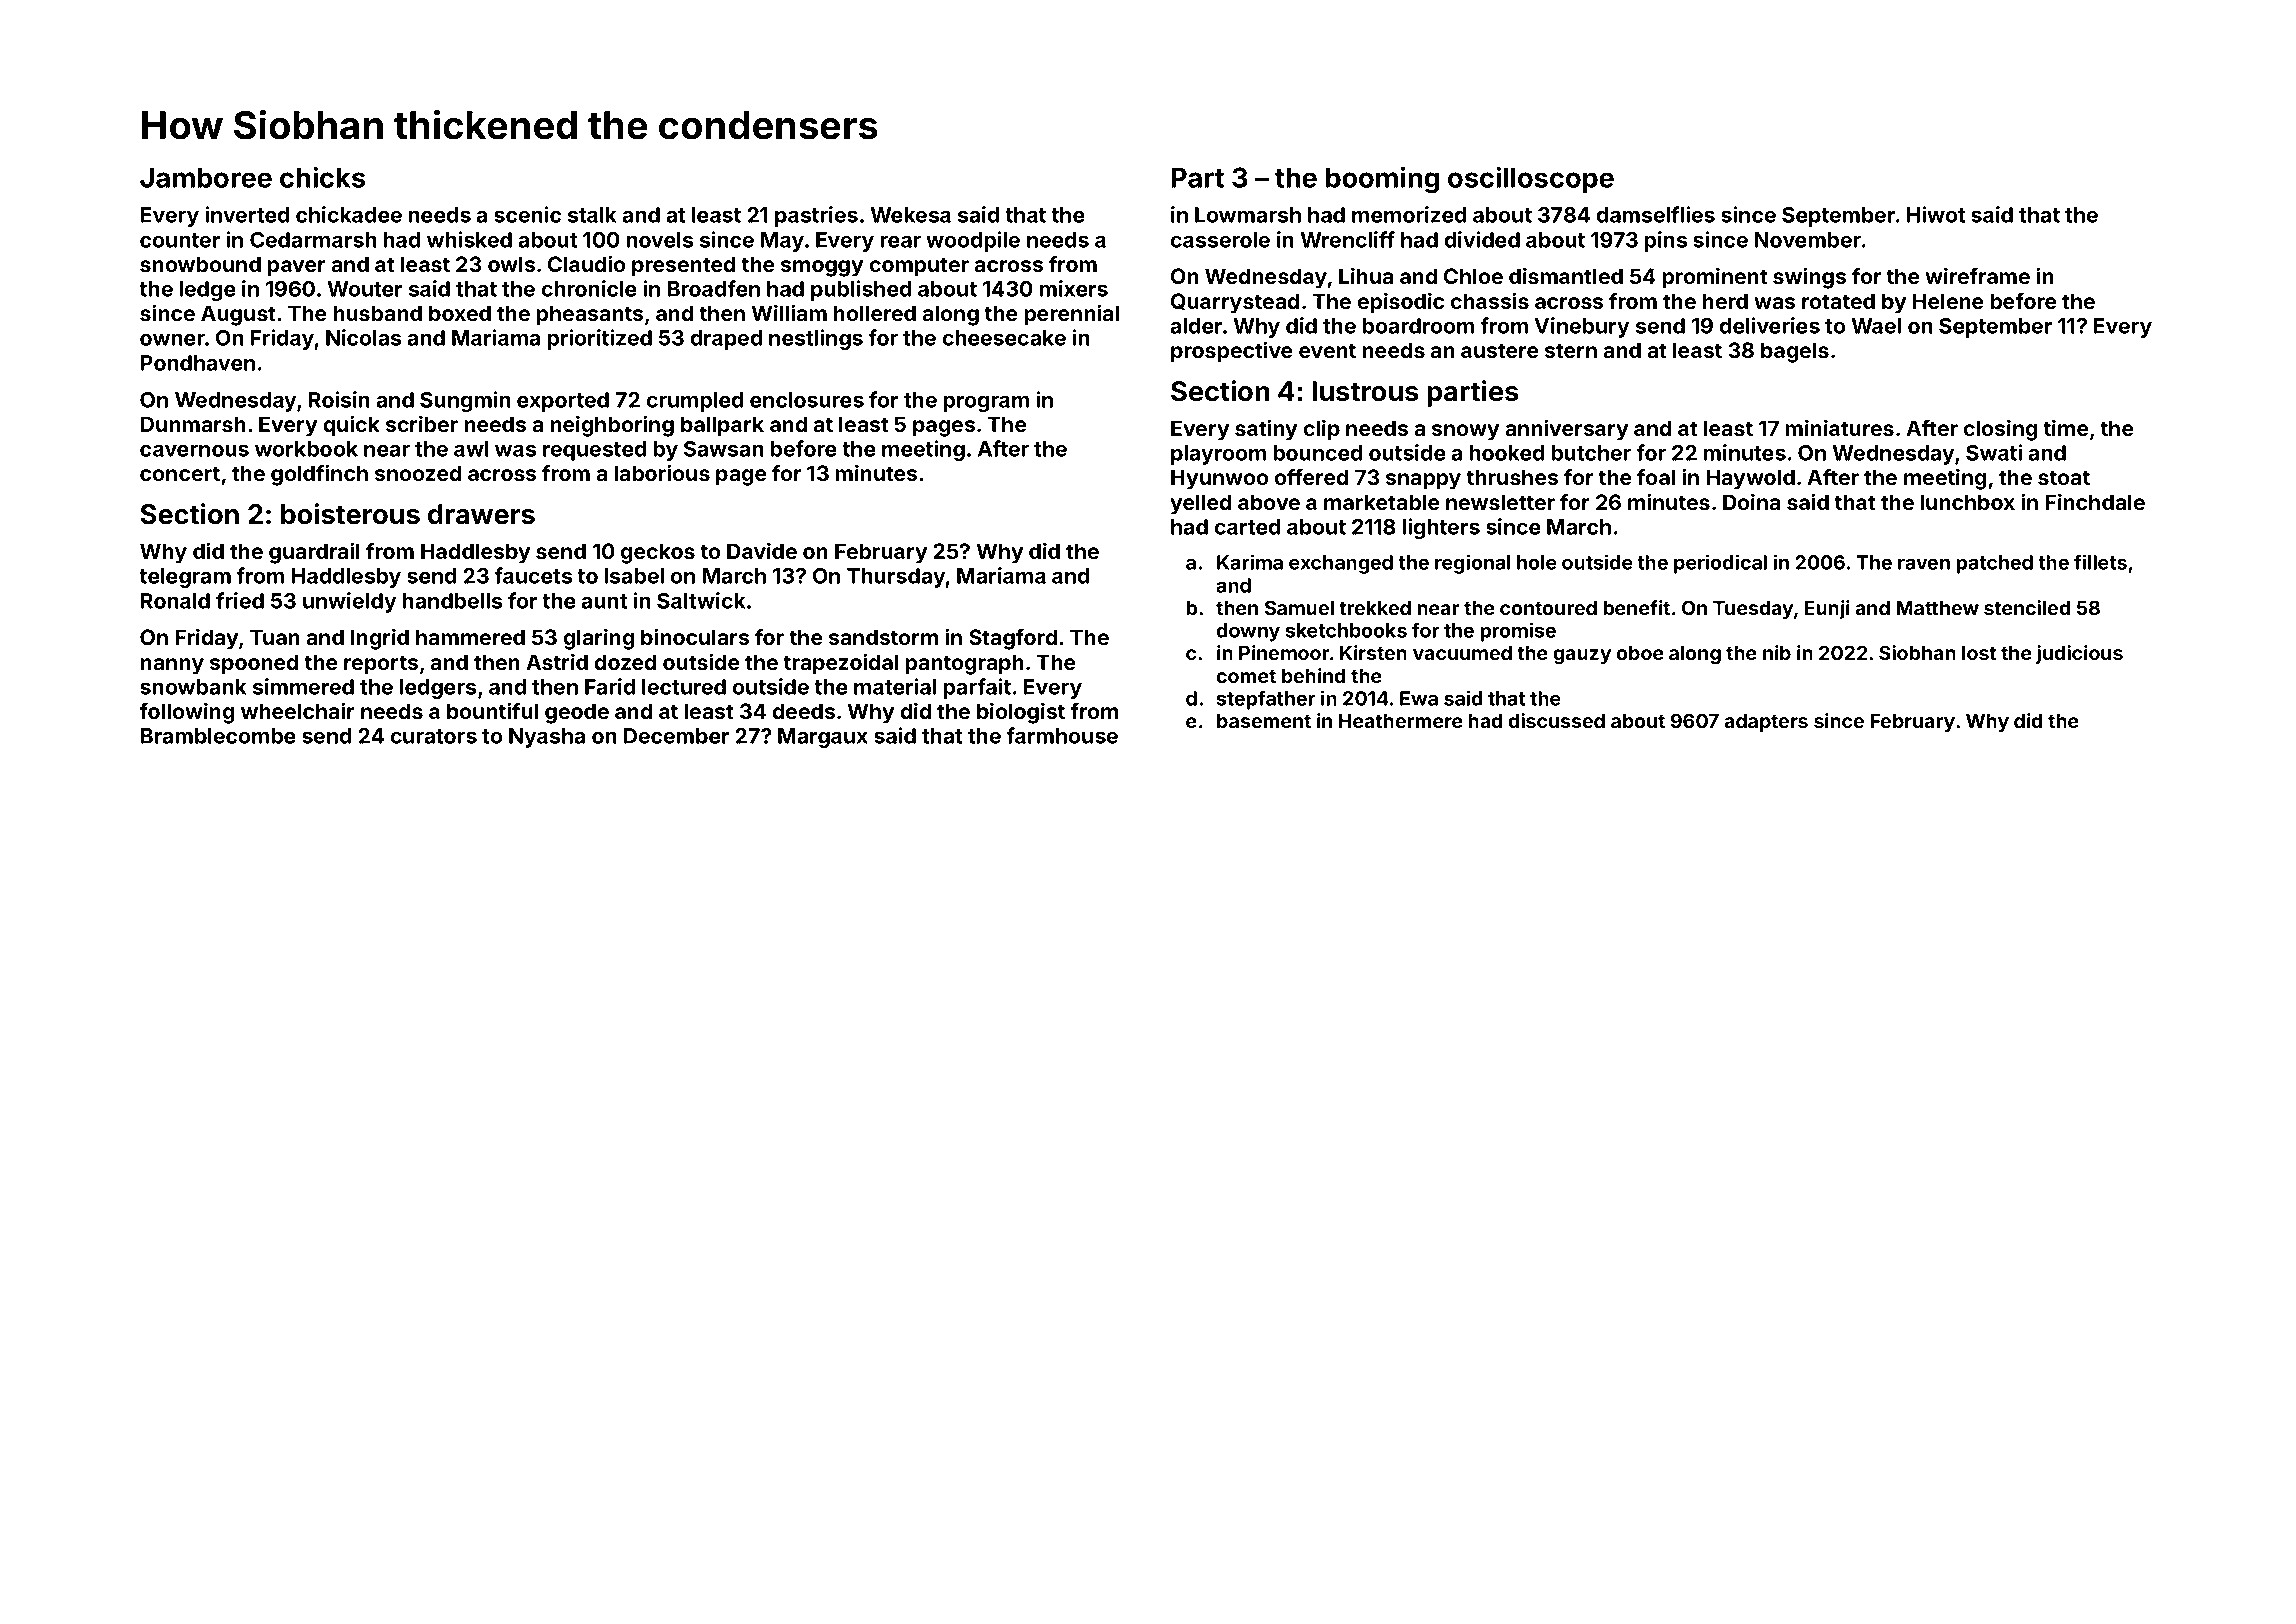 The width and height of the page is (2296, 1624). Describe the element at coordinates (1500, 502) in the page. I see `newsletter` at that location.
